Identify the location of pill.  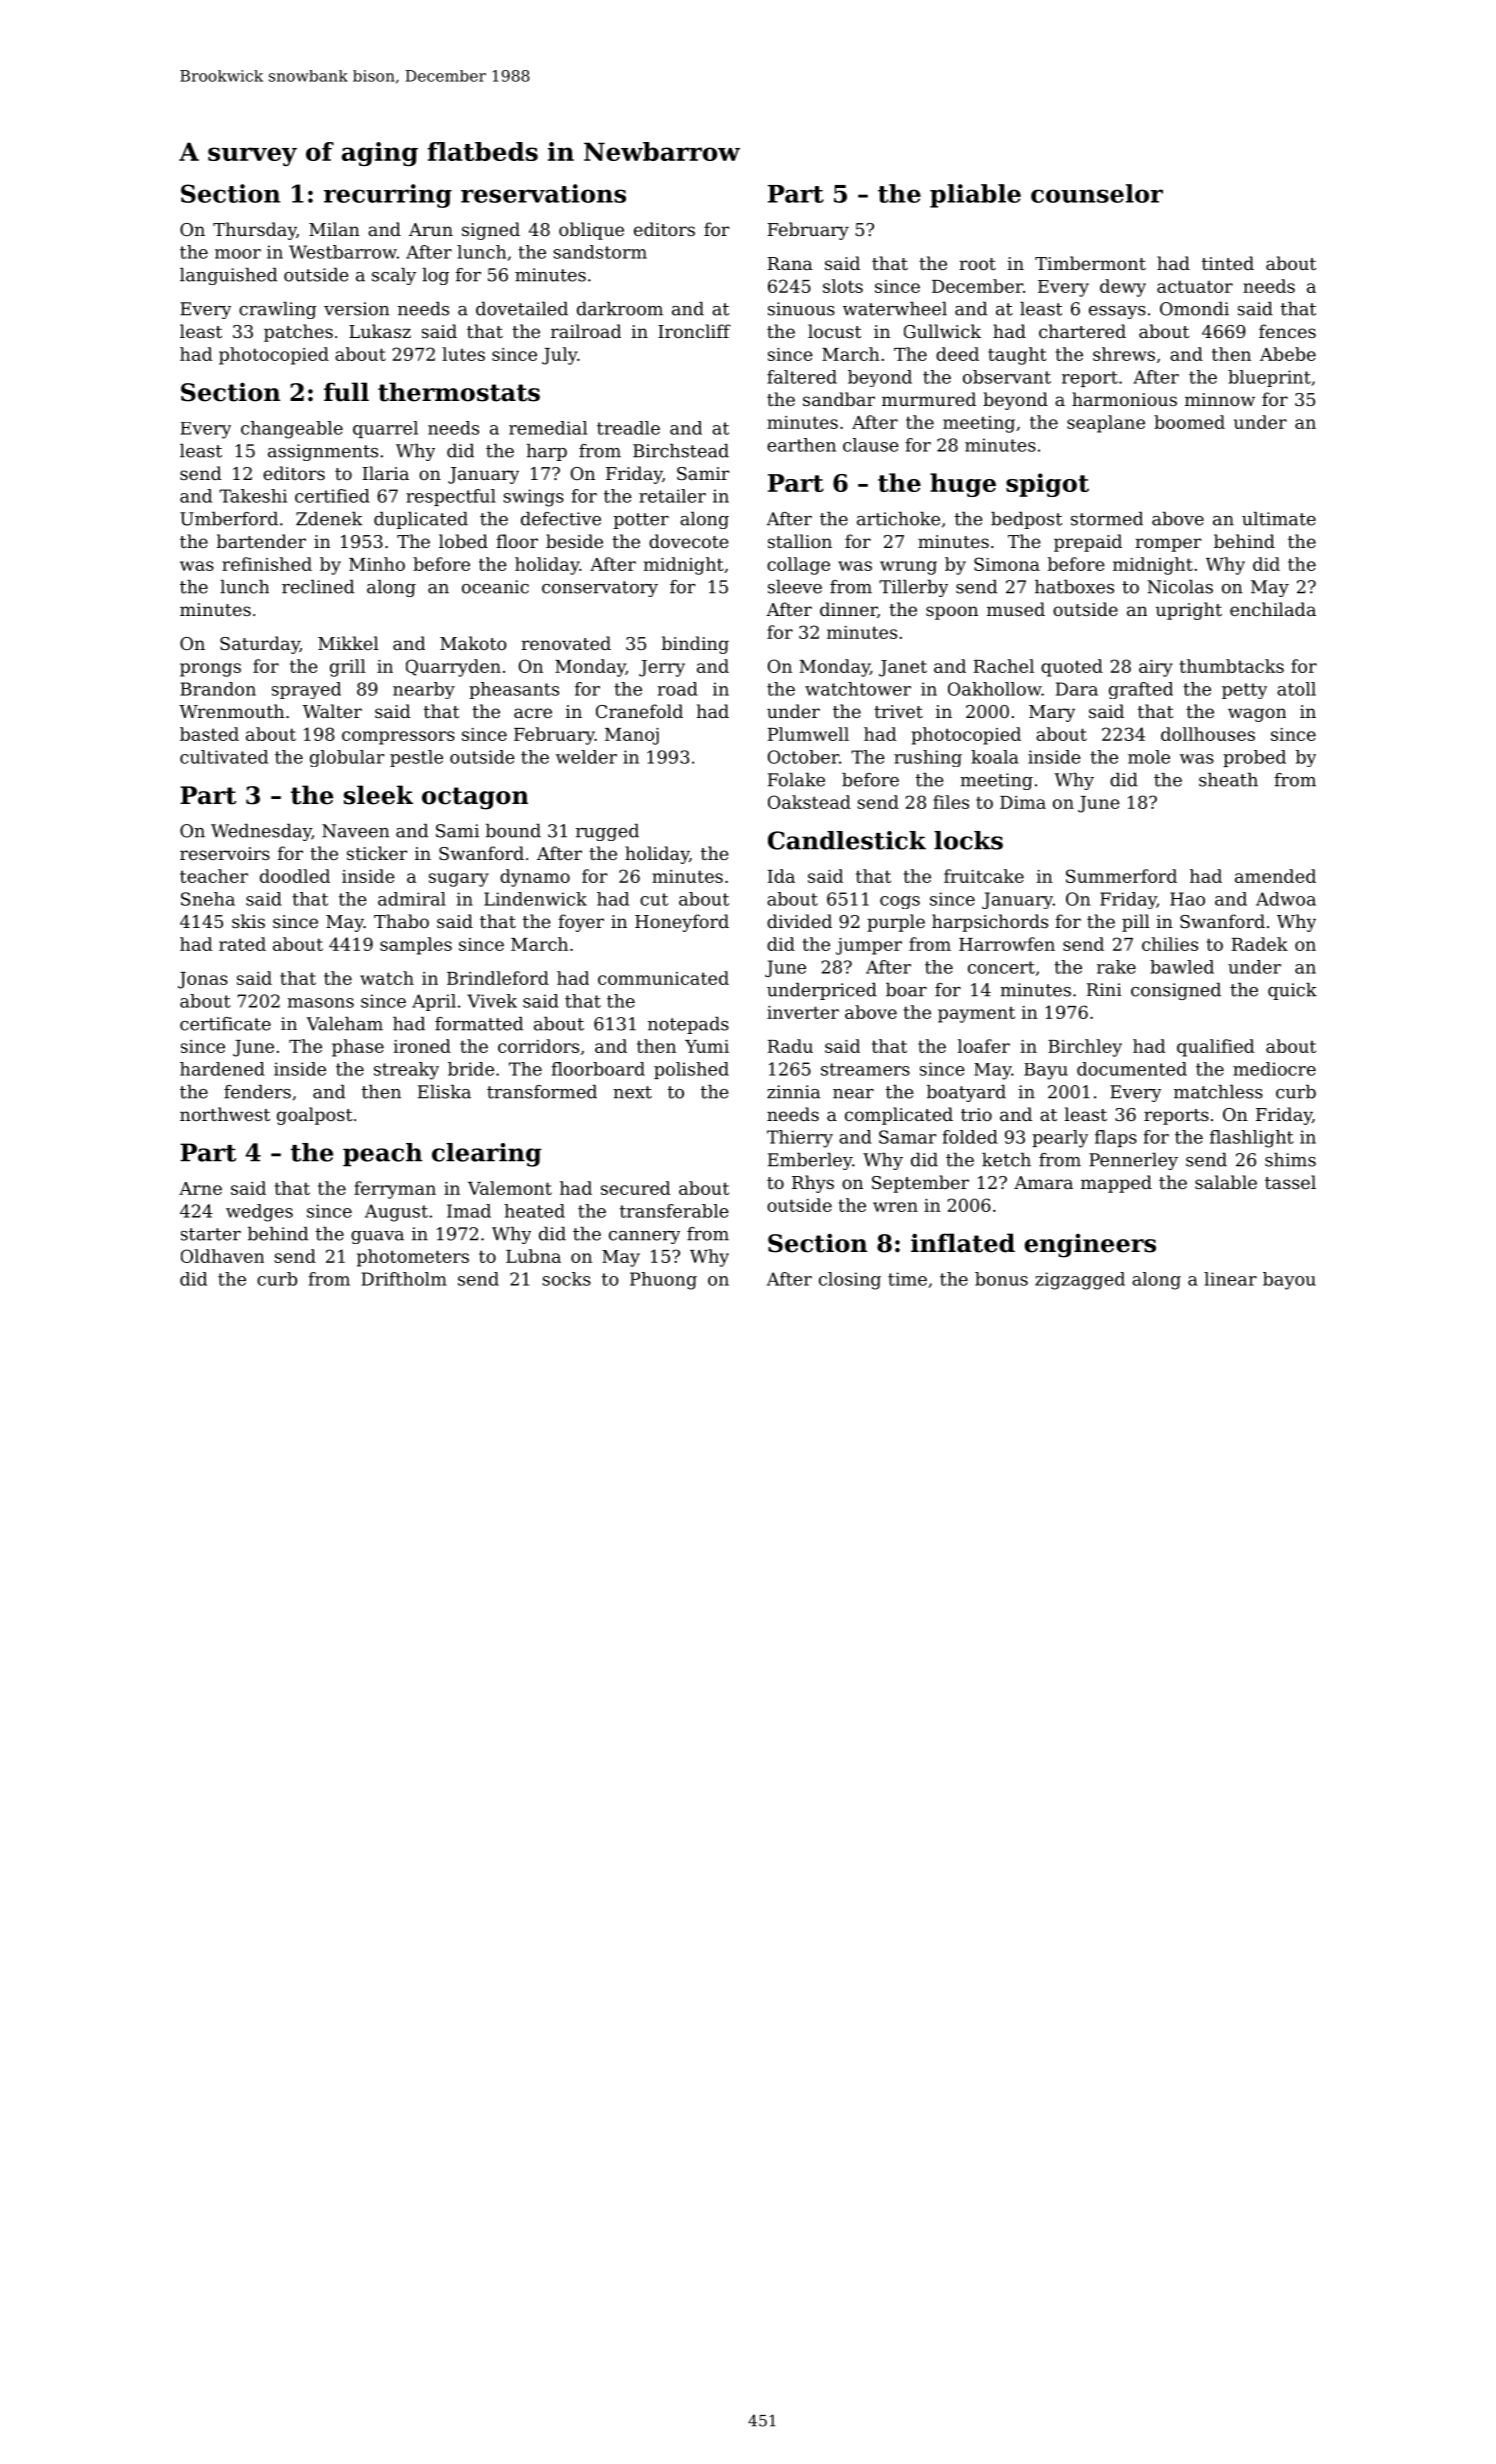
(1136, 923).
